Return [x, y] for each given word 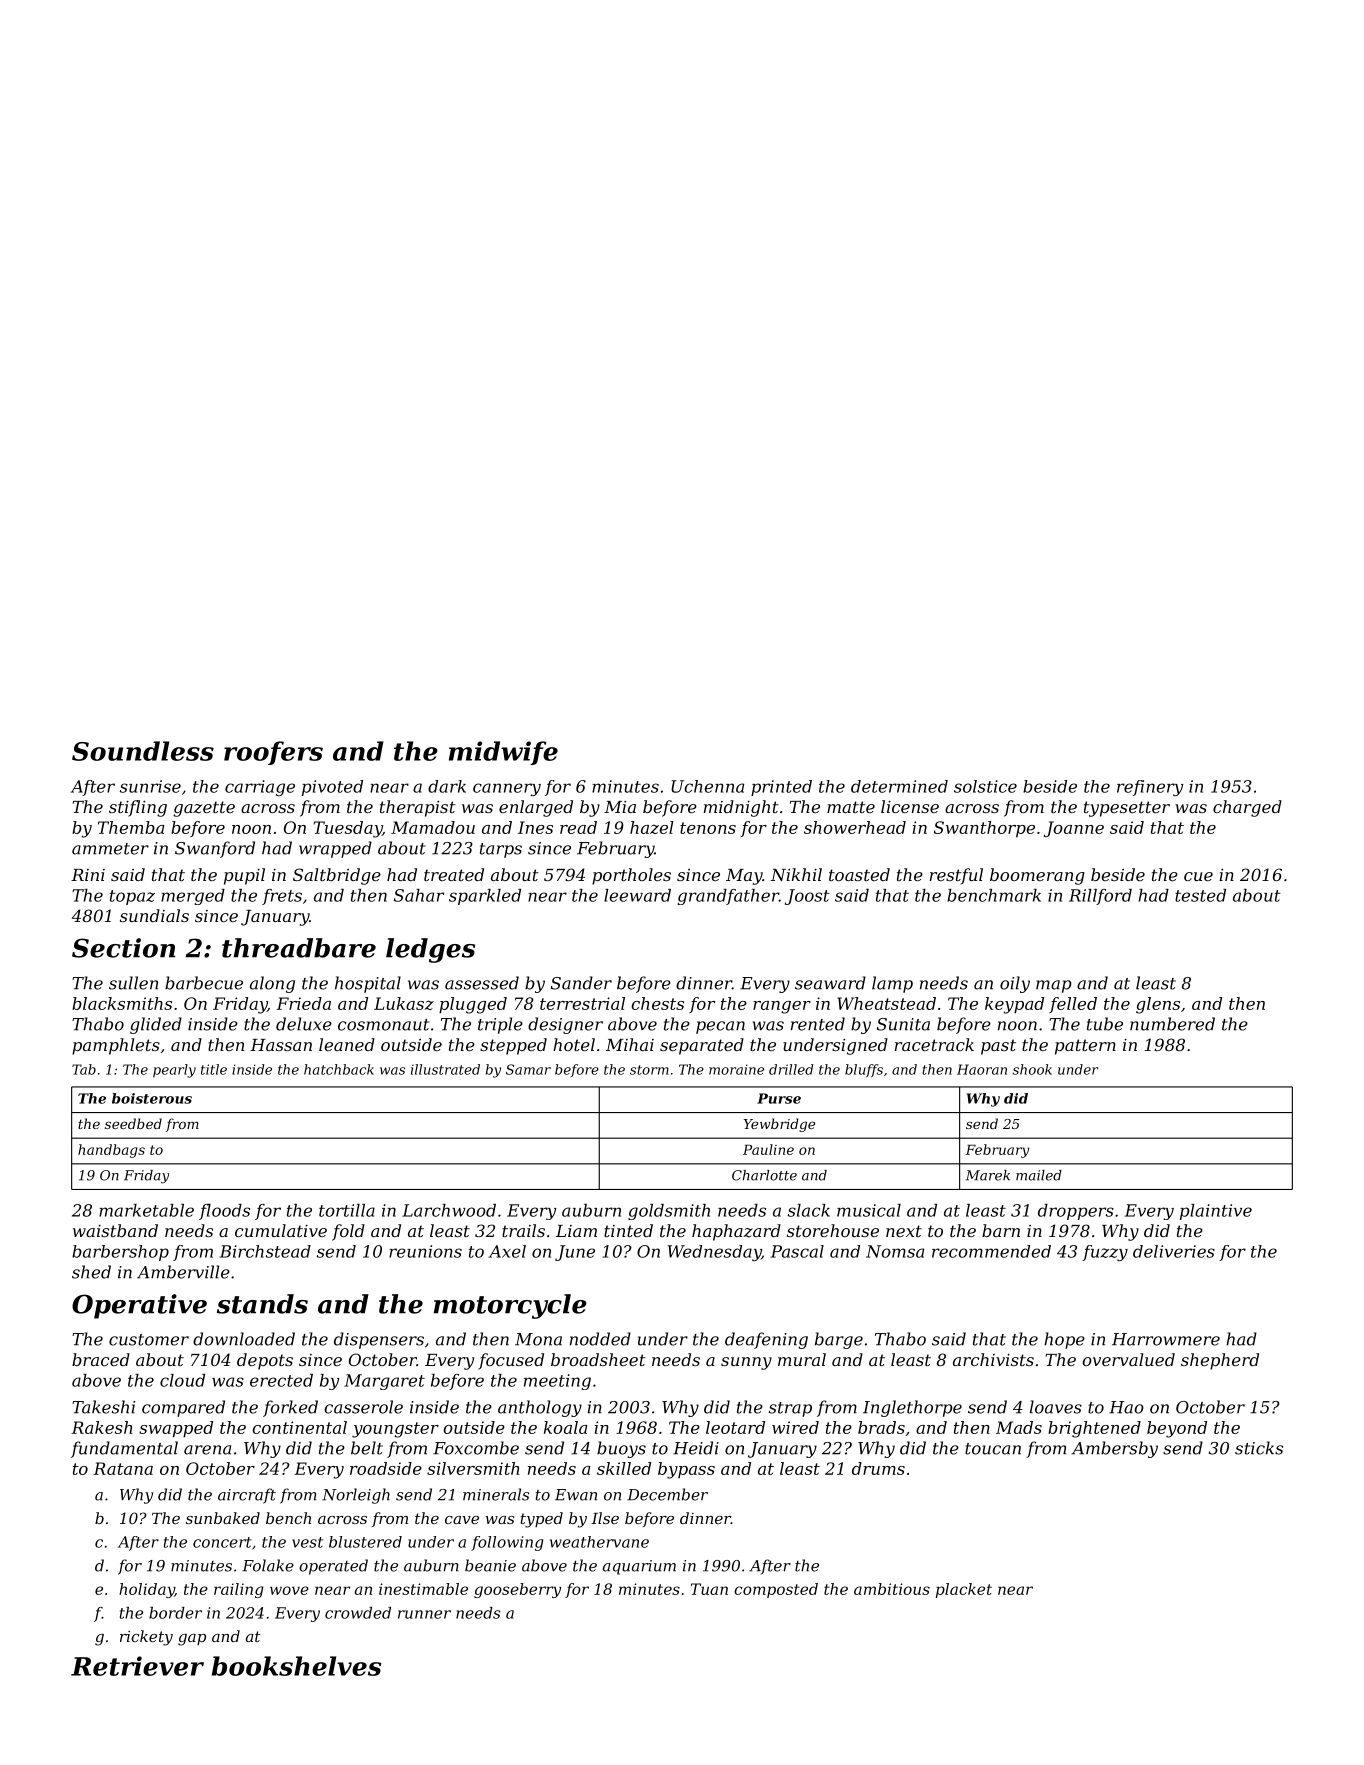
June [575, 1253]
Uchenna [707, 786]
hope [1064, 1340]
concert [222, 1542]
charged [1247, 808]
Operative [139, 1306]
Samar [528, 1069]
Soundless [143, 751]
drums [878, 1468]
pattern [1085, 1047]
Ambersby [1114, 1449]
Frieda [303, 1003]
